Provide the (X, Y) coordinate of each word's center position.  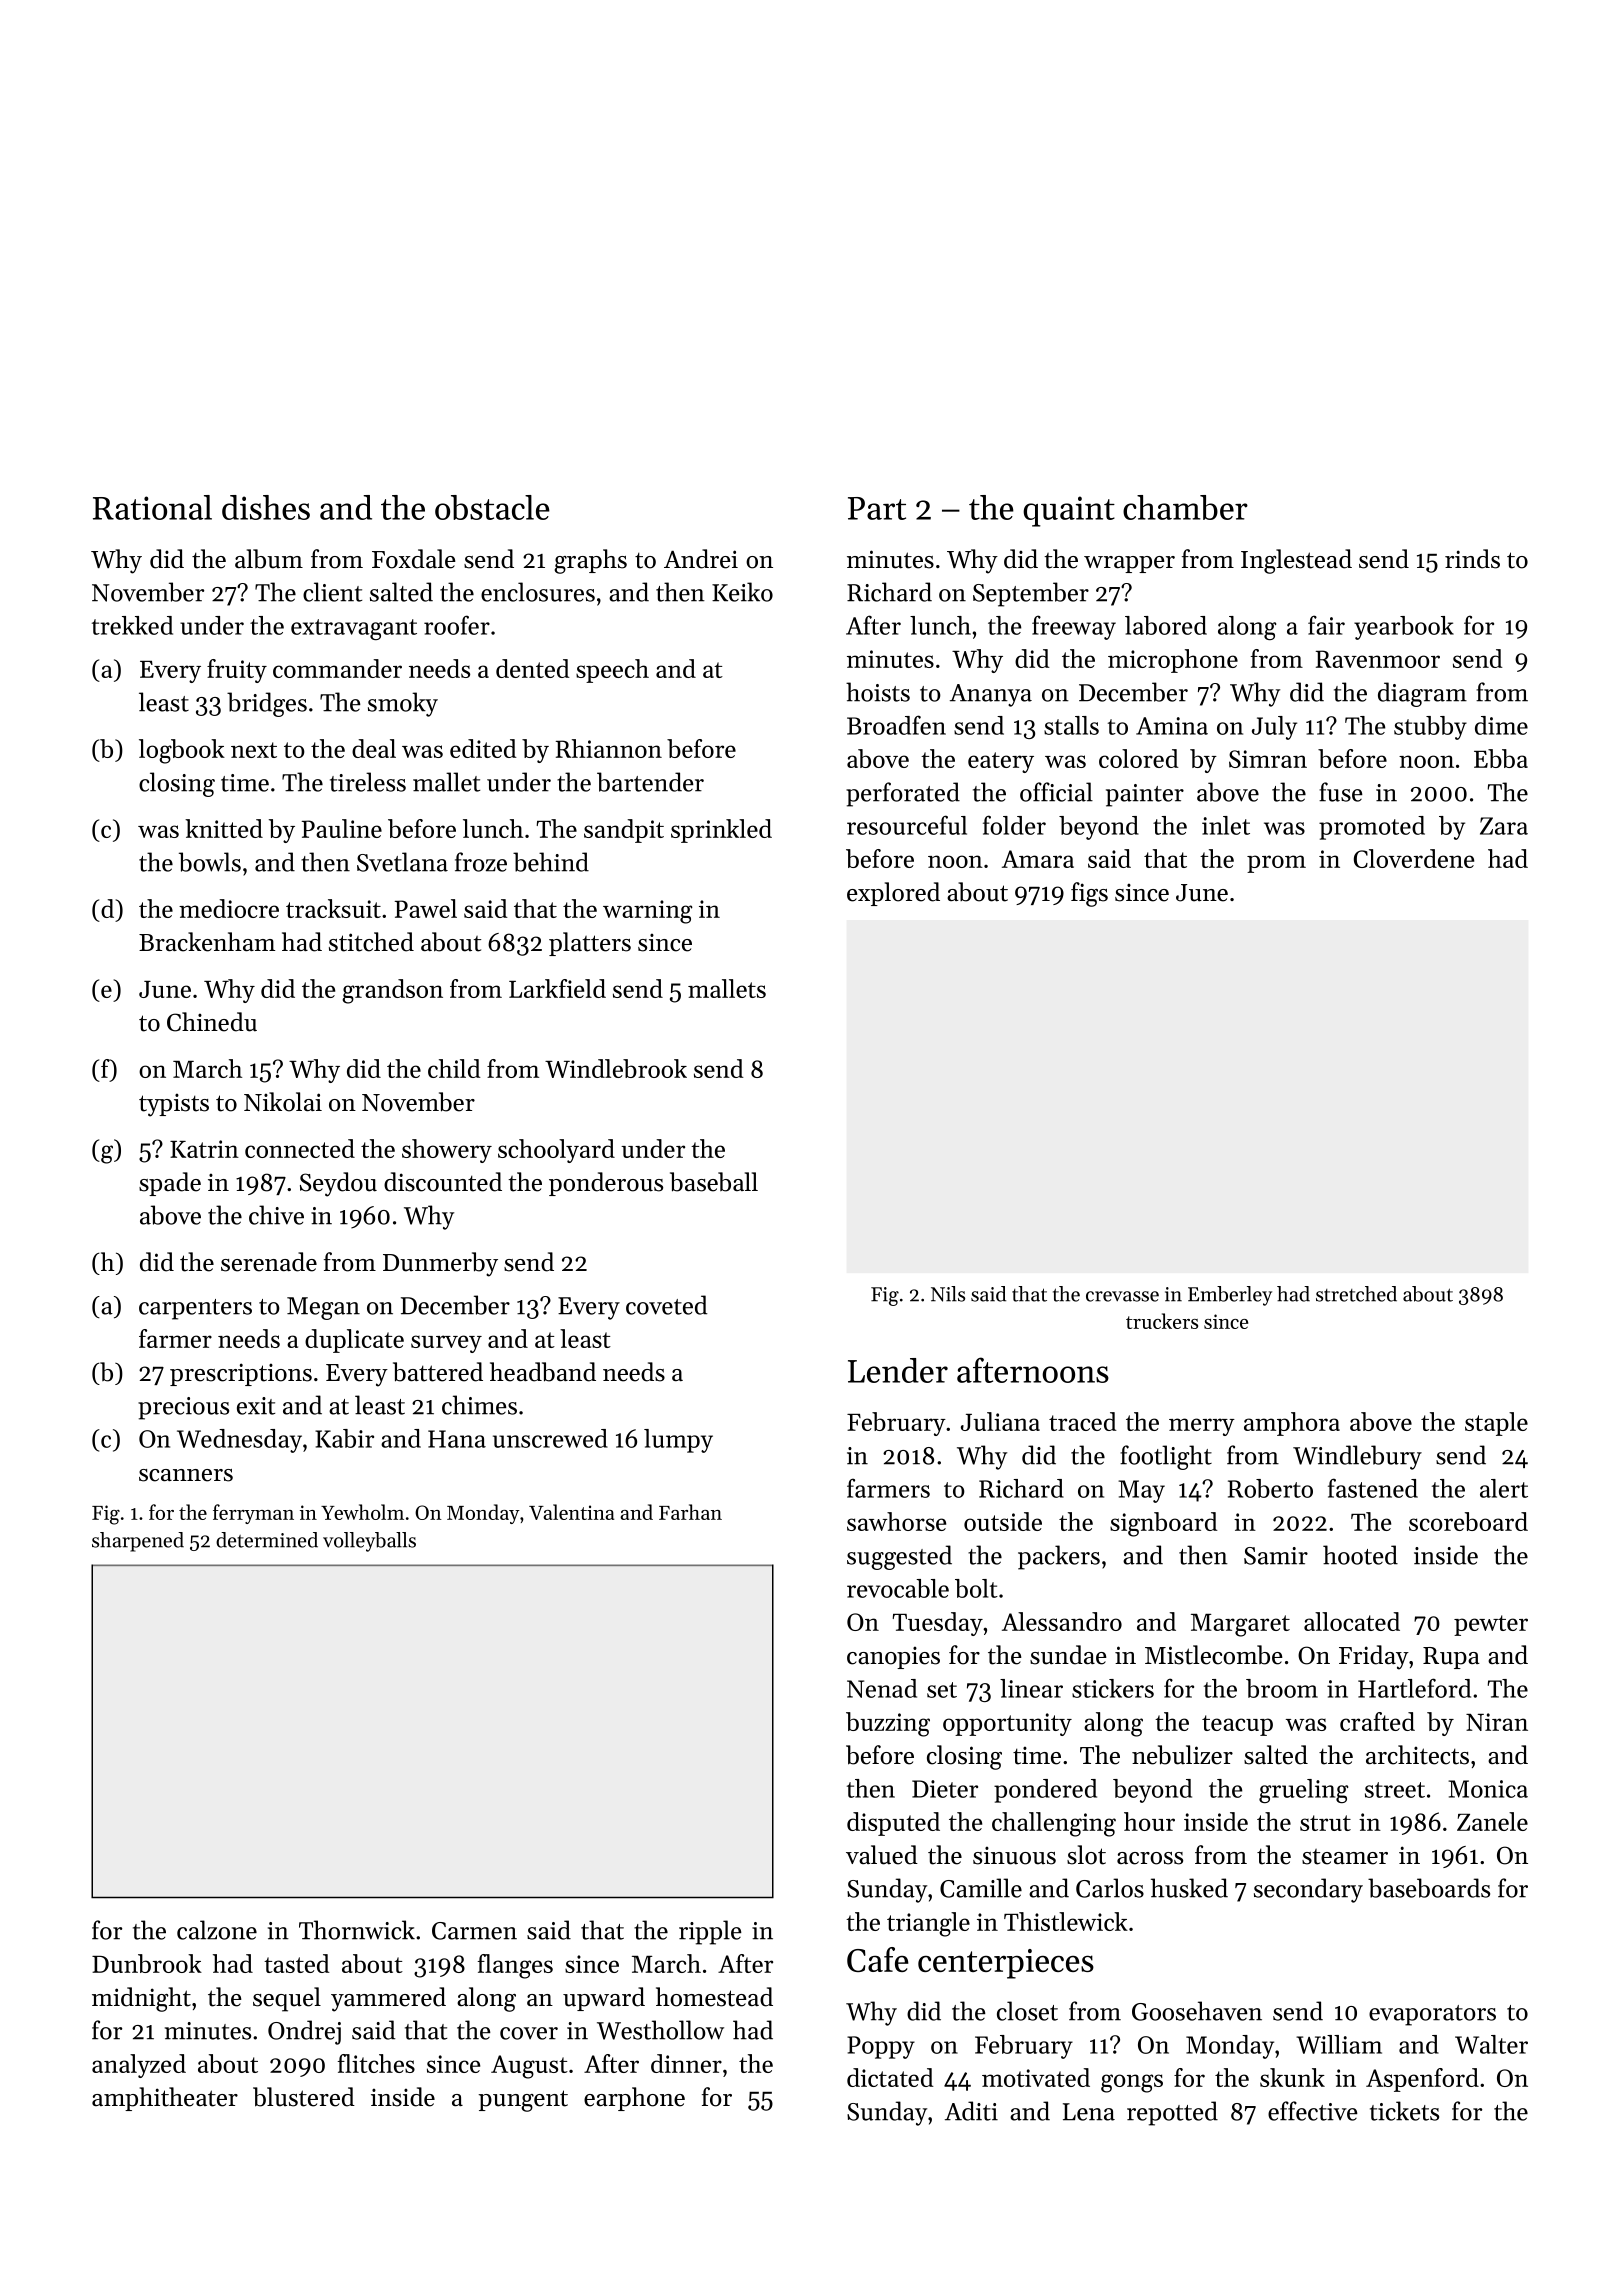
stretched (1356, 1294)
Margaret (1240, 1625)
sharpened (138, 1542)
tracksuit (333, 908)
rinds (1472, 559)
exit (256, 1406)
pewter (1491, 1625)
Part (877, 508)
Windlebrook (616, 1068)
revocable (898, 1588)
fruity (237, 671)
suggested (899, 1557)
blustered (304, 2097)
